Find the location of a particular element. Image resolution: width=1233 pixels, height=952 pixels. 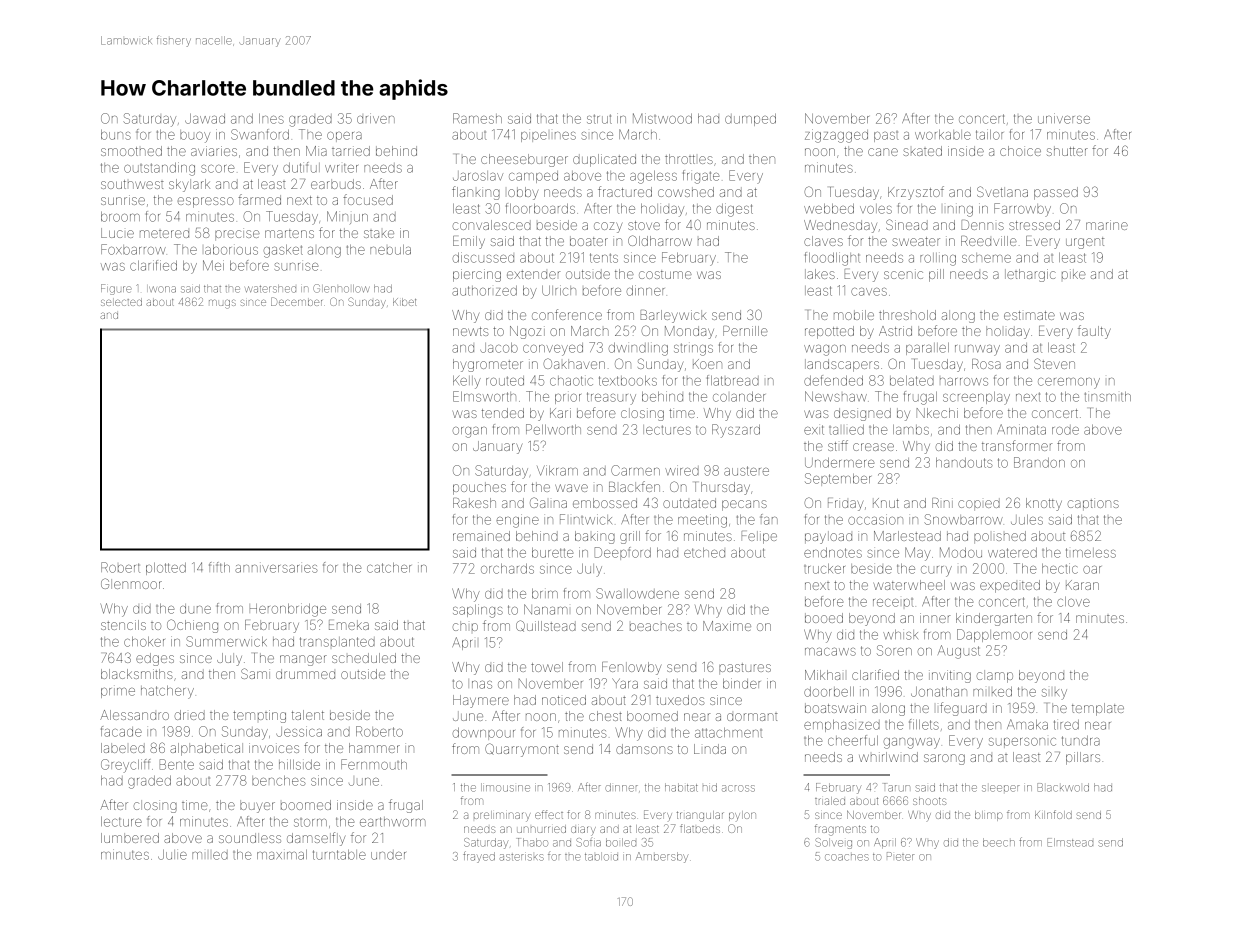

strut is located at coordinates (599, 119).
